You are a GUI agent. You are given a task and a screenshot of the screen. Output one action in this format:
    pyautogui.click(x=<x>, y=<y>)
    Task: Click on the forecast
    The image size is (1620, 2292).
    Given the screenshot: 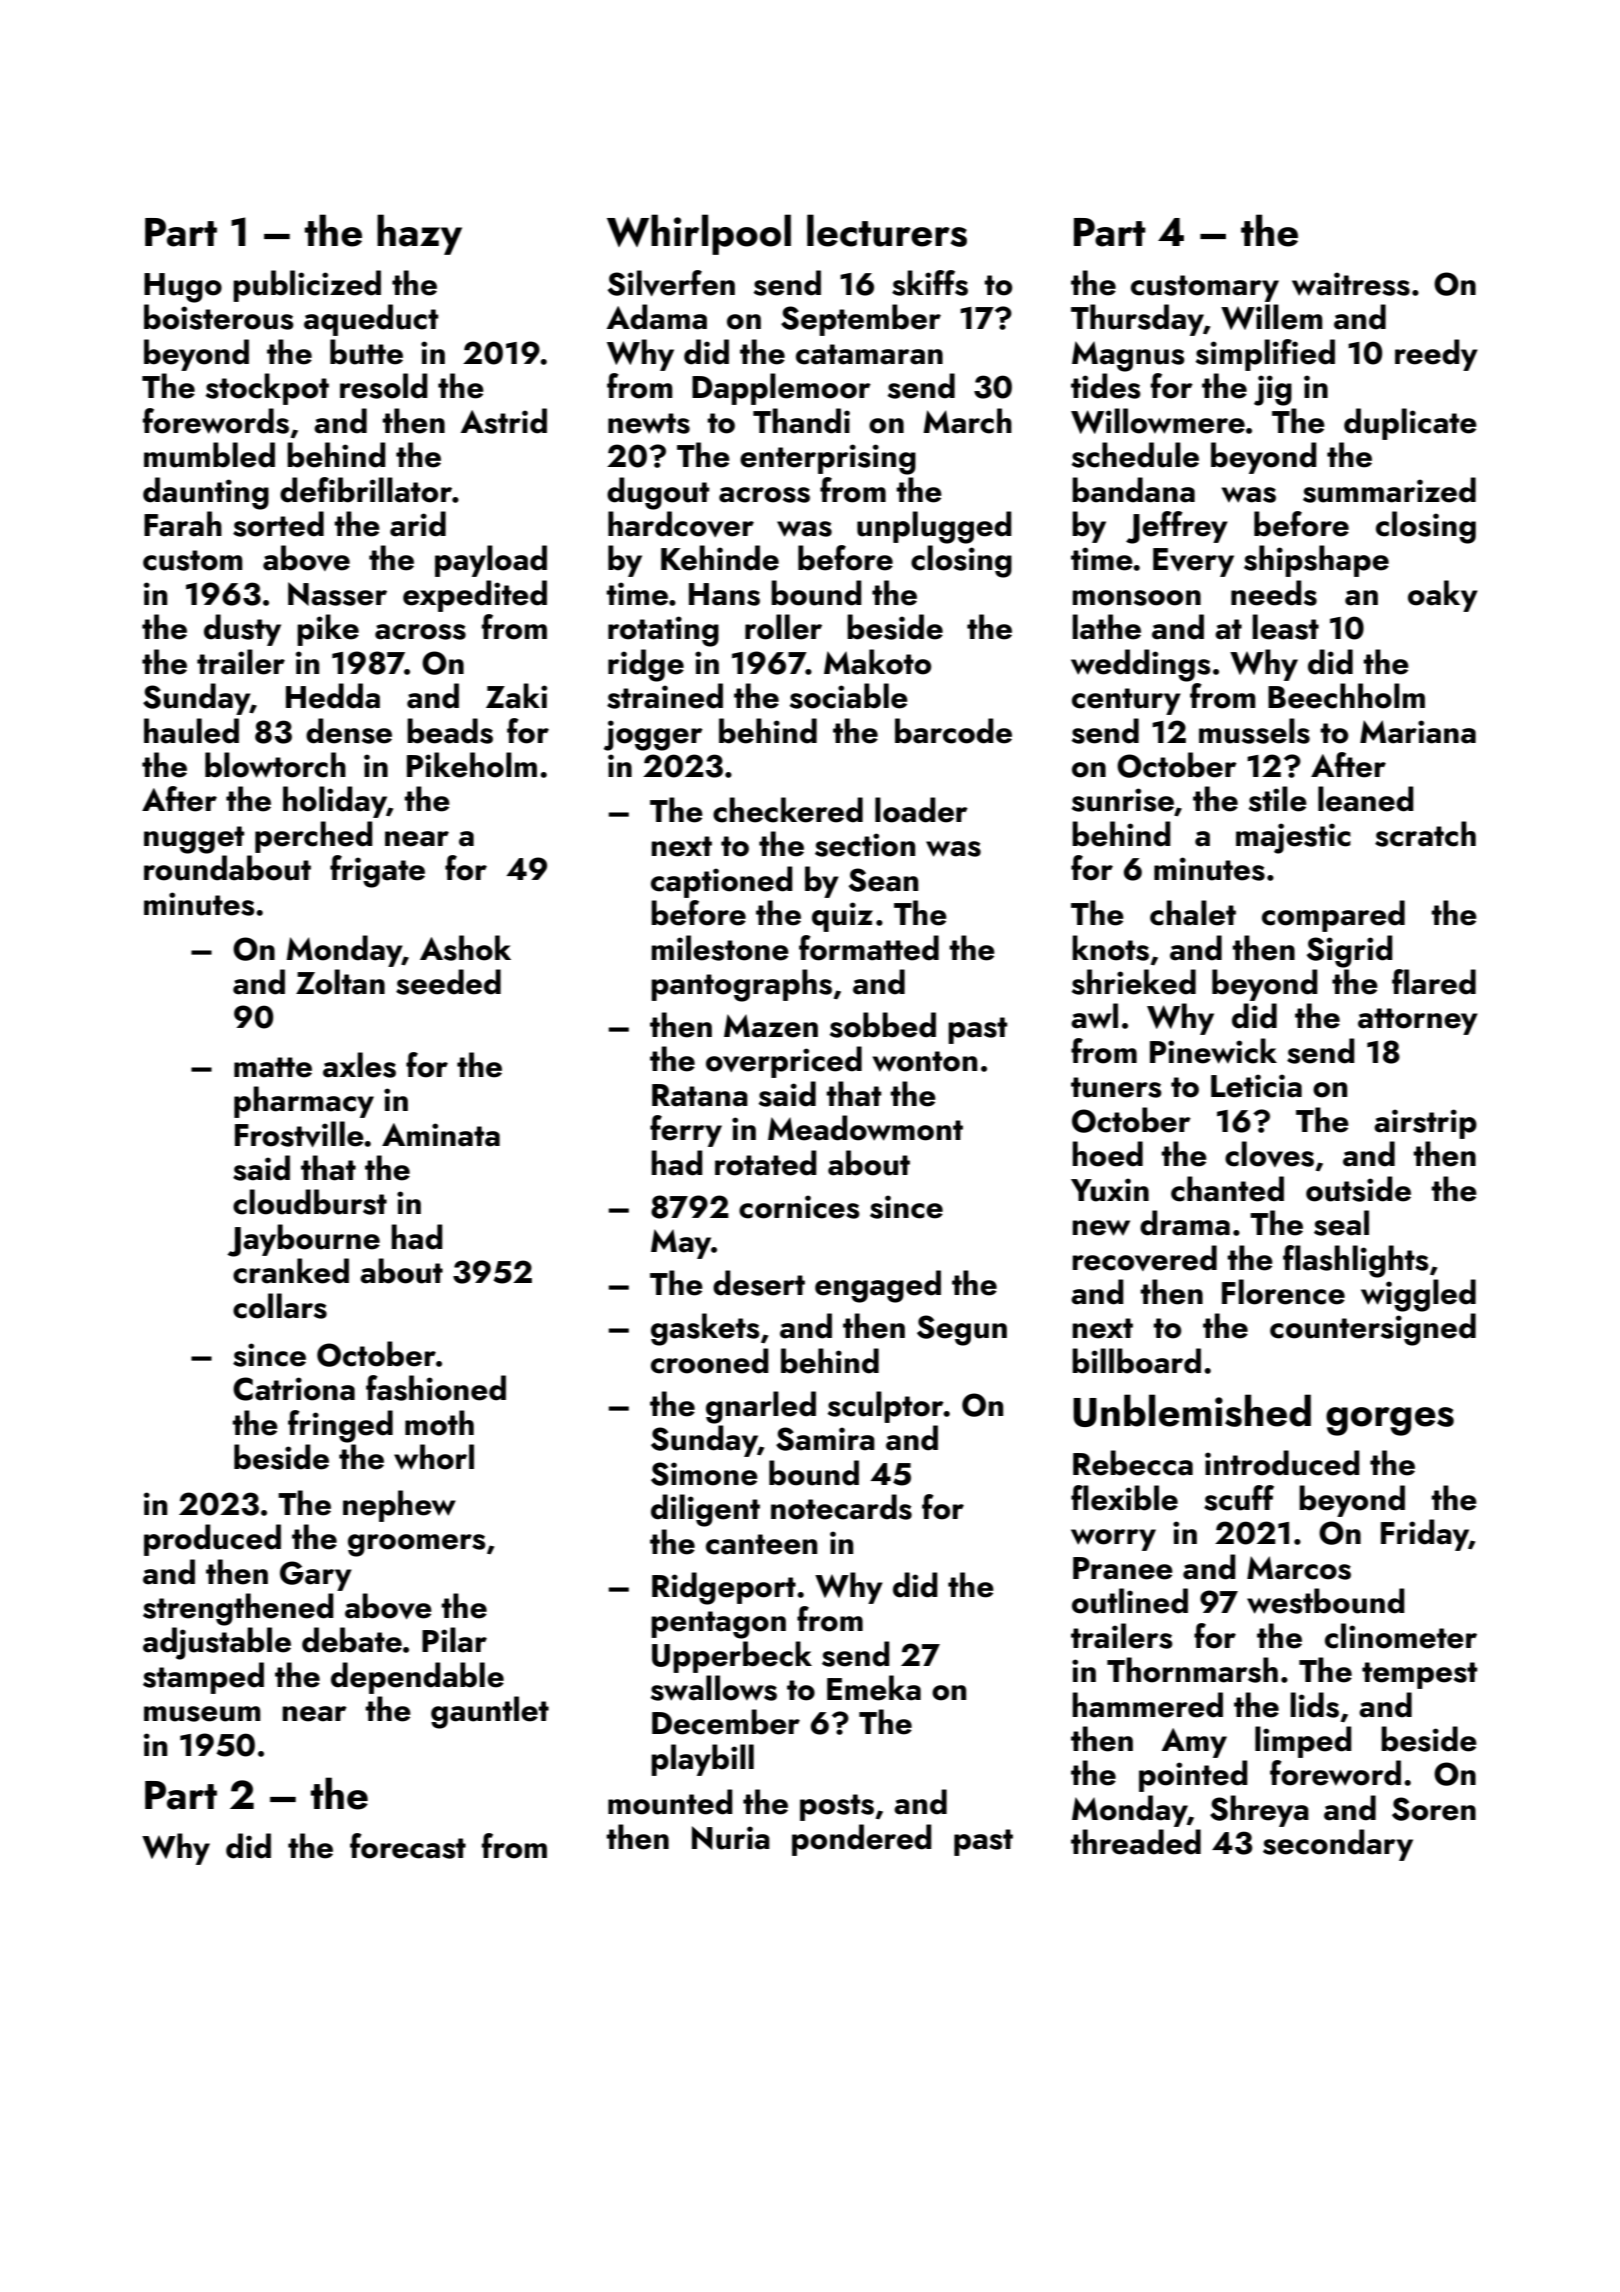 What is the action you would take?
    pyautogui.click(x=408, y=1846)
